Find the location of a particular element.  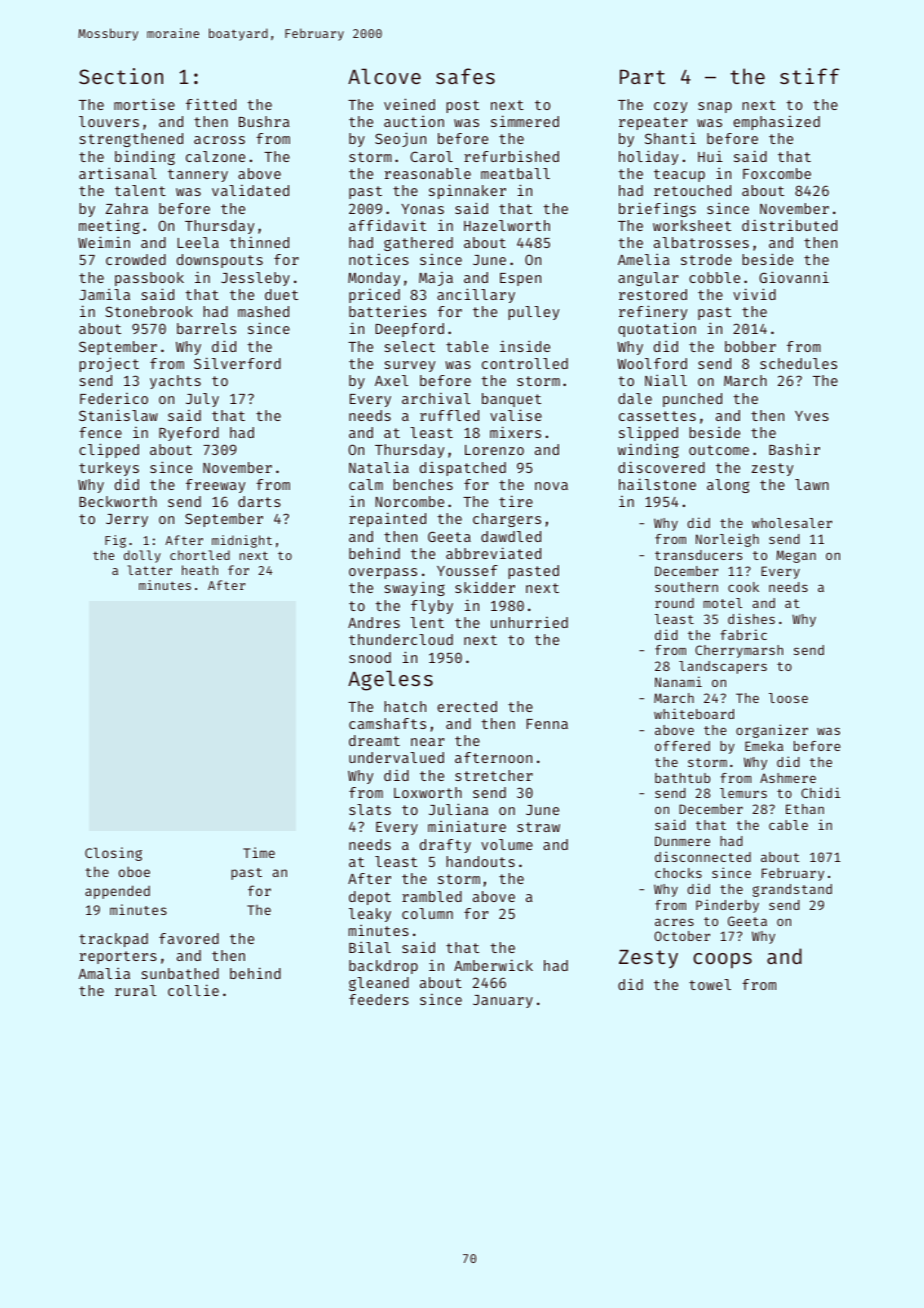

cable is located at coordinates (788, 825).
